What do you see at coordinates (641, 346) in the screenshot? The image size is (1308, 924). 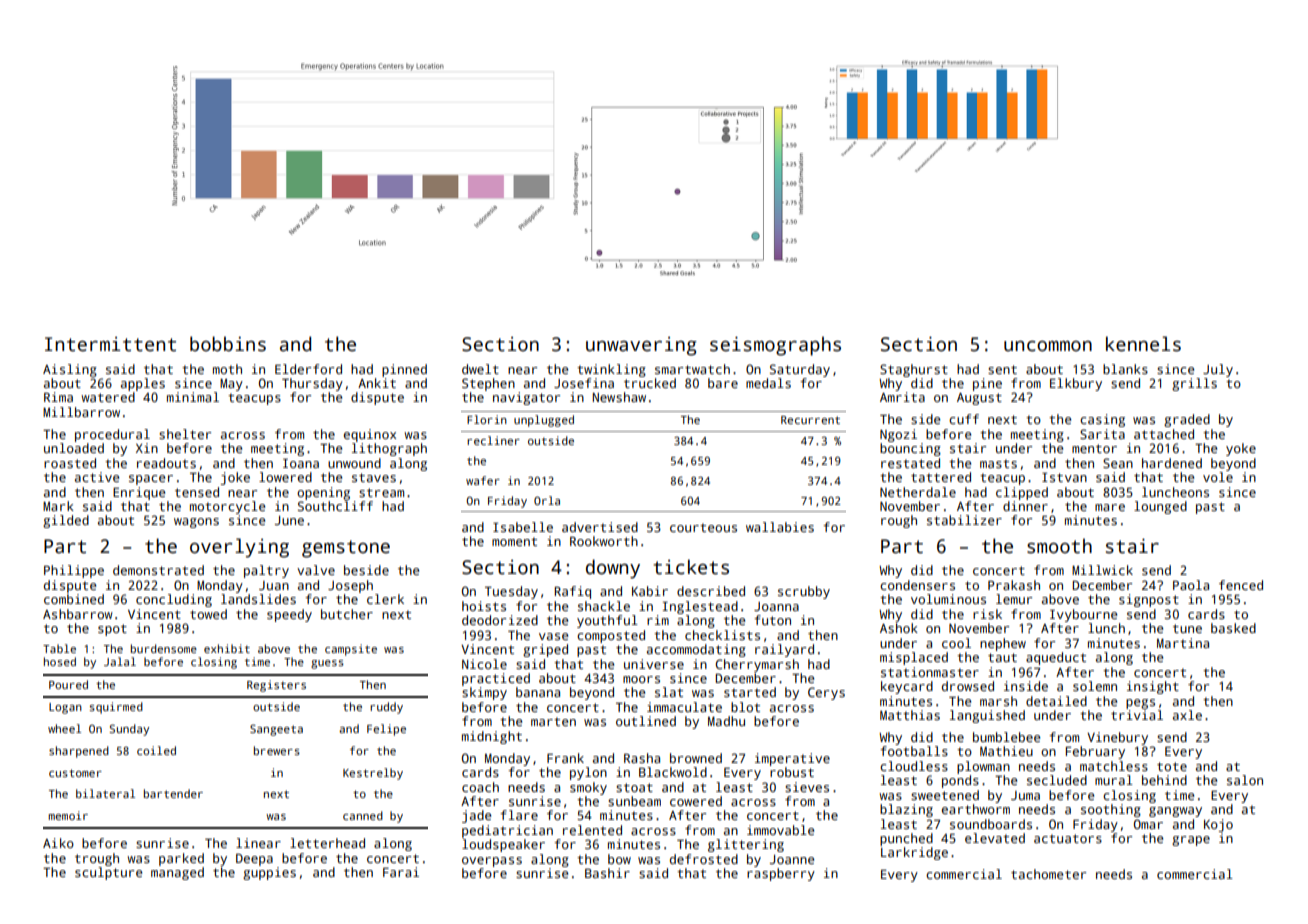 I see `unwavering` at bounding box center [641, 346].
